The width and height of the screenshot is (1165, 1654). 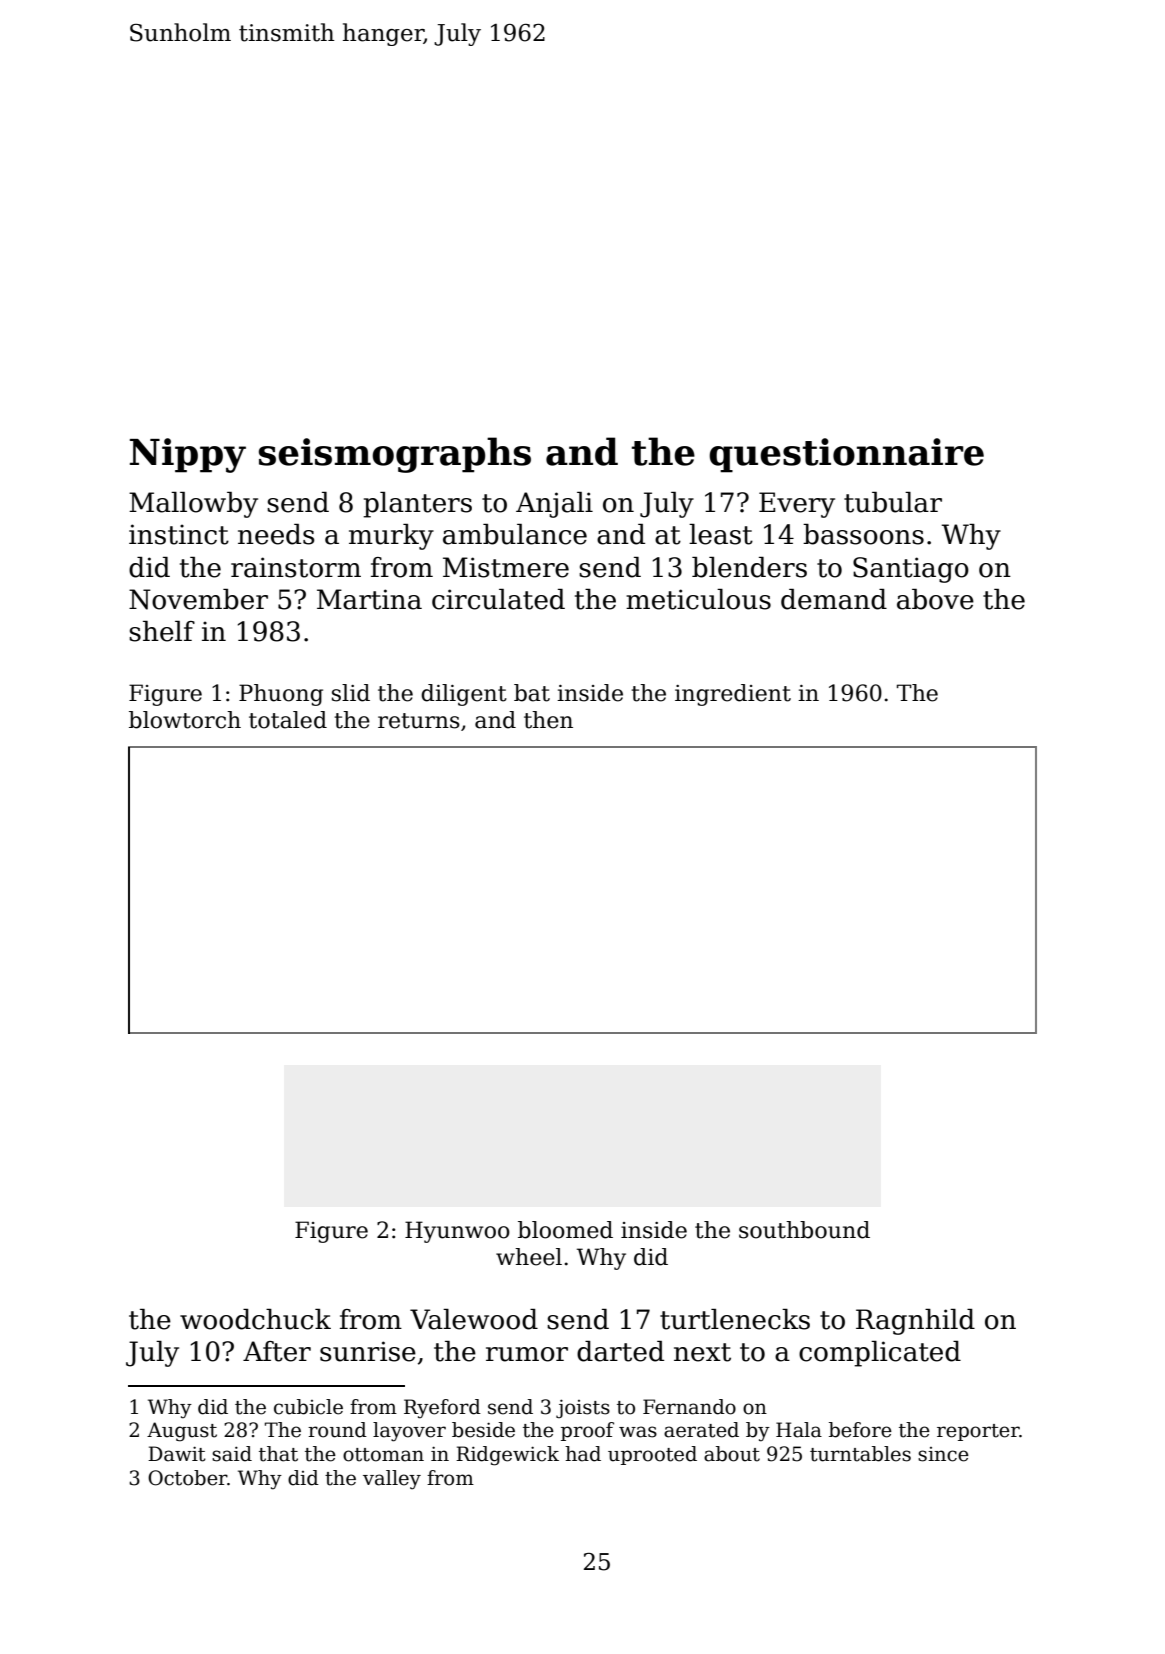 I want to click on tubular, so click(x=893, y=502).
